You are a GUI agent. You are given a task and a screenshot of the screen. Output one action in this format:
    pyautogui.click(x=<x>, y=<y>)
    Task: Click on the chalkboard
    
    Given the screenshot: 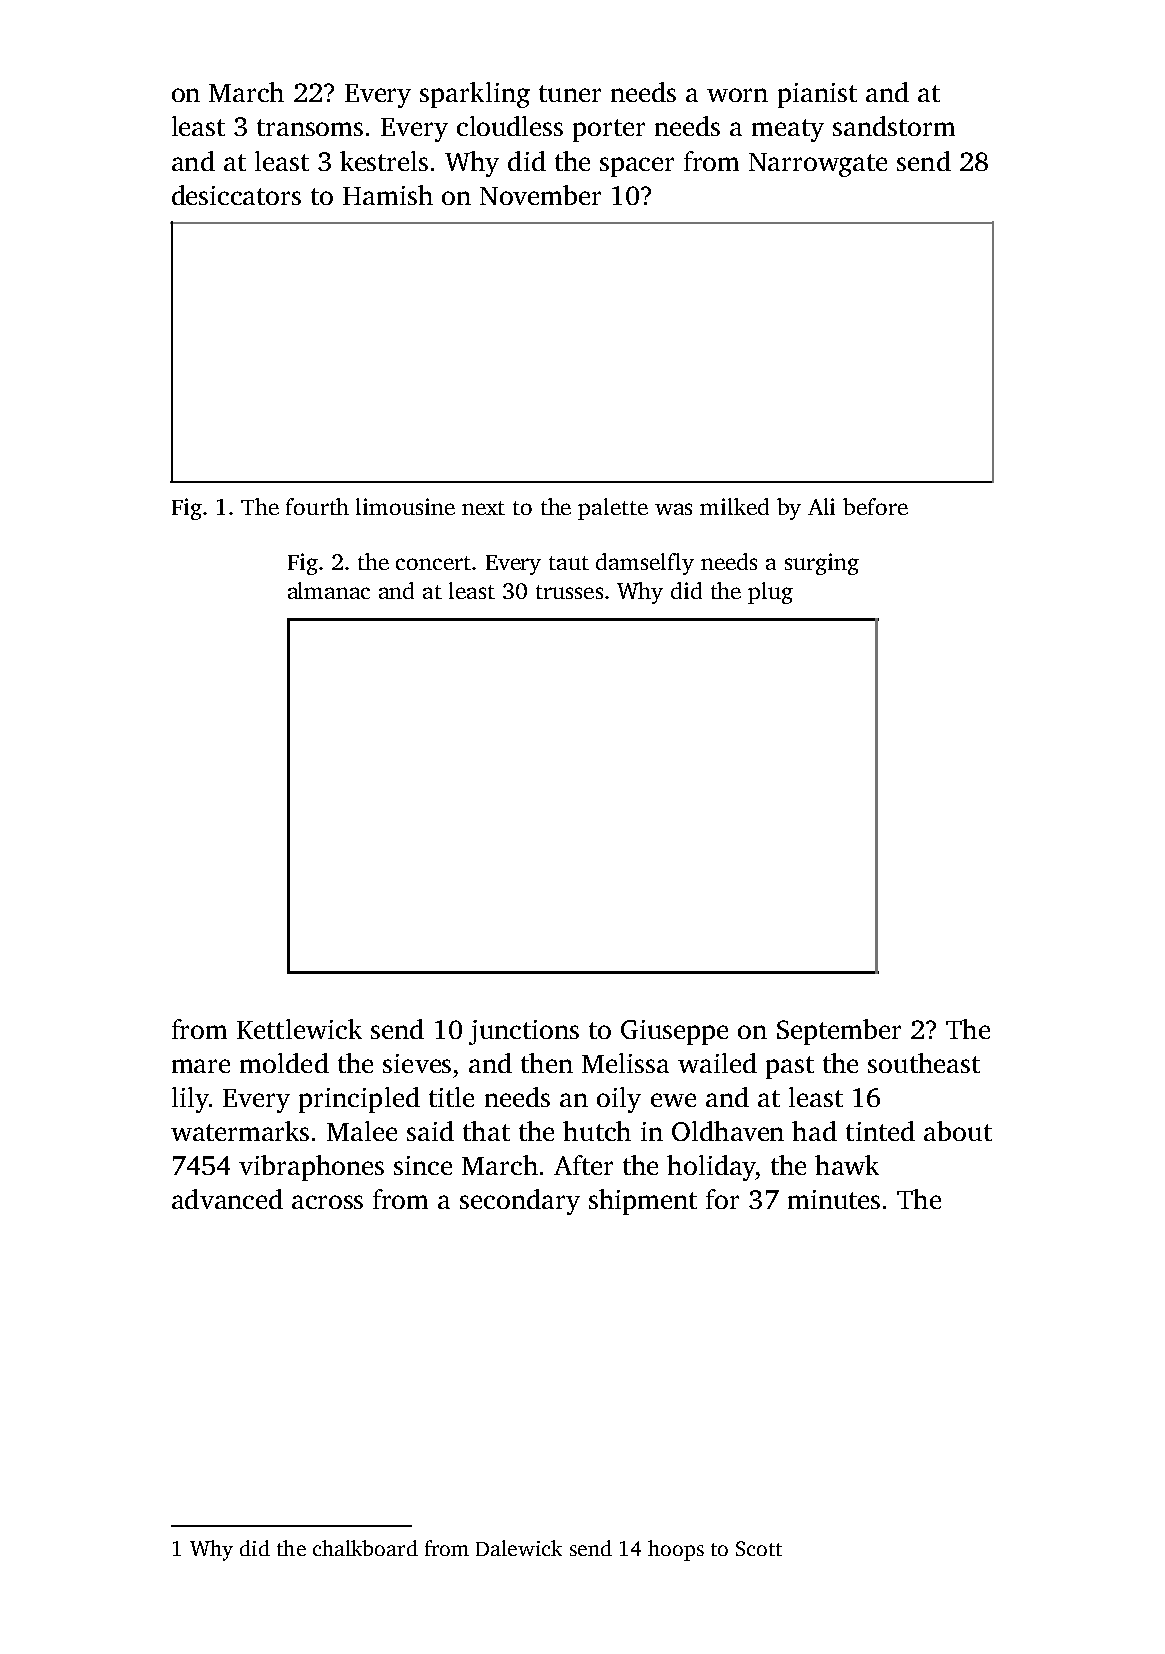 What is the action you would take?
    pyautogui.click(x=365, y=1548)
